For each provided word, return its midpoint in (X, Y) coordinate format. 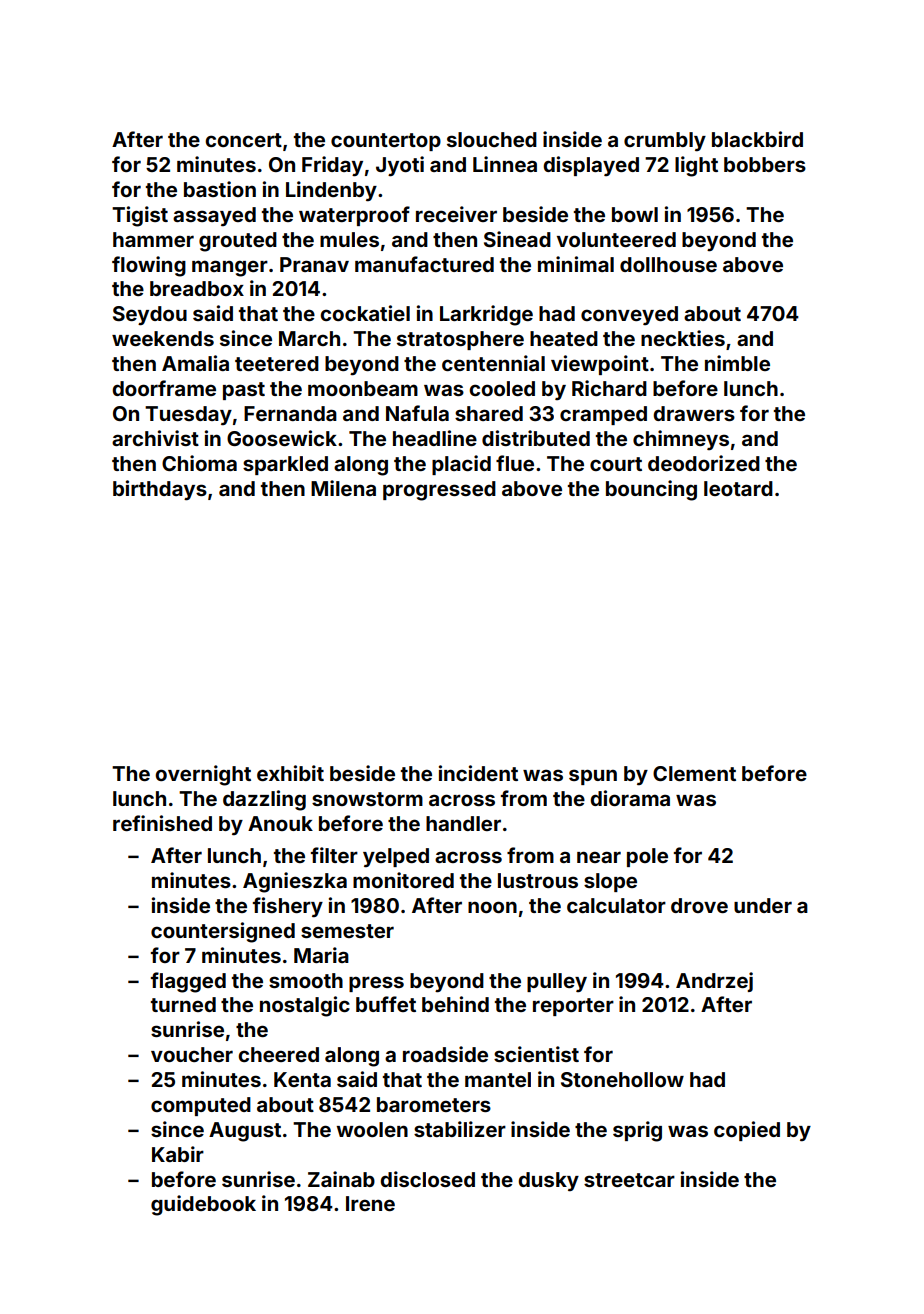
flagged (188, 982)
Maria (321, 955)
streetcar (629, 1180)
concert (243, 140)
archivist (155, 438)
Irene (370, 1203)
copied (747, 1131)
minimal (576, 264)
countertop (386, 142)
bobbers (765, 164)
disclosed (427, 1179)
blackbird (757, 139)
